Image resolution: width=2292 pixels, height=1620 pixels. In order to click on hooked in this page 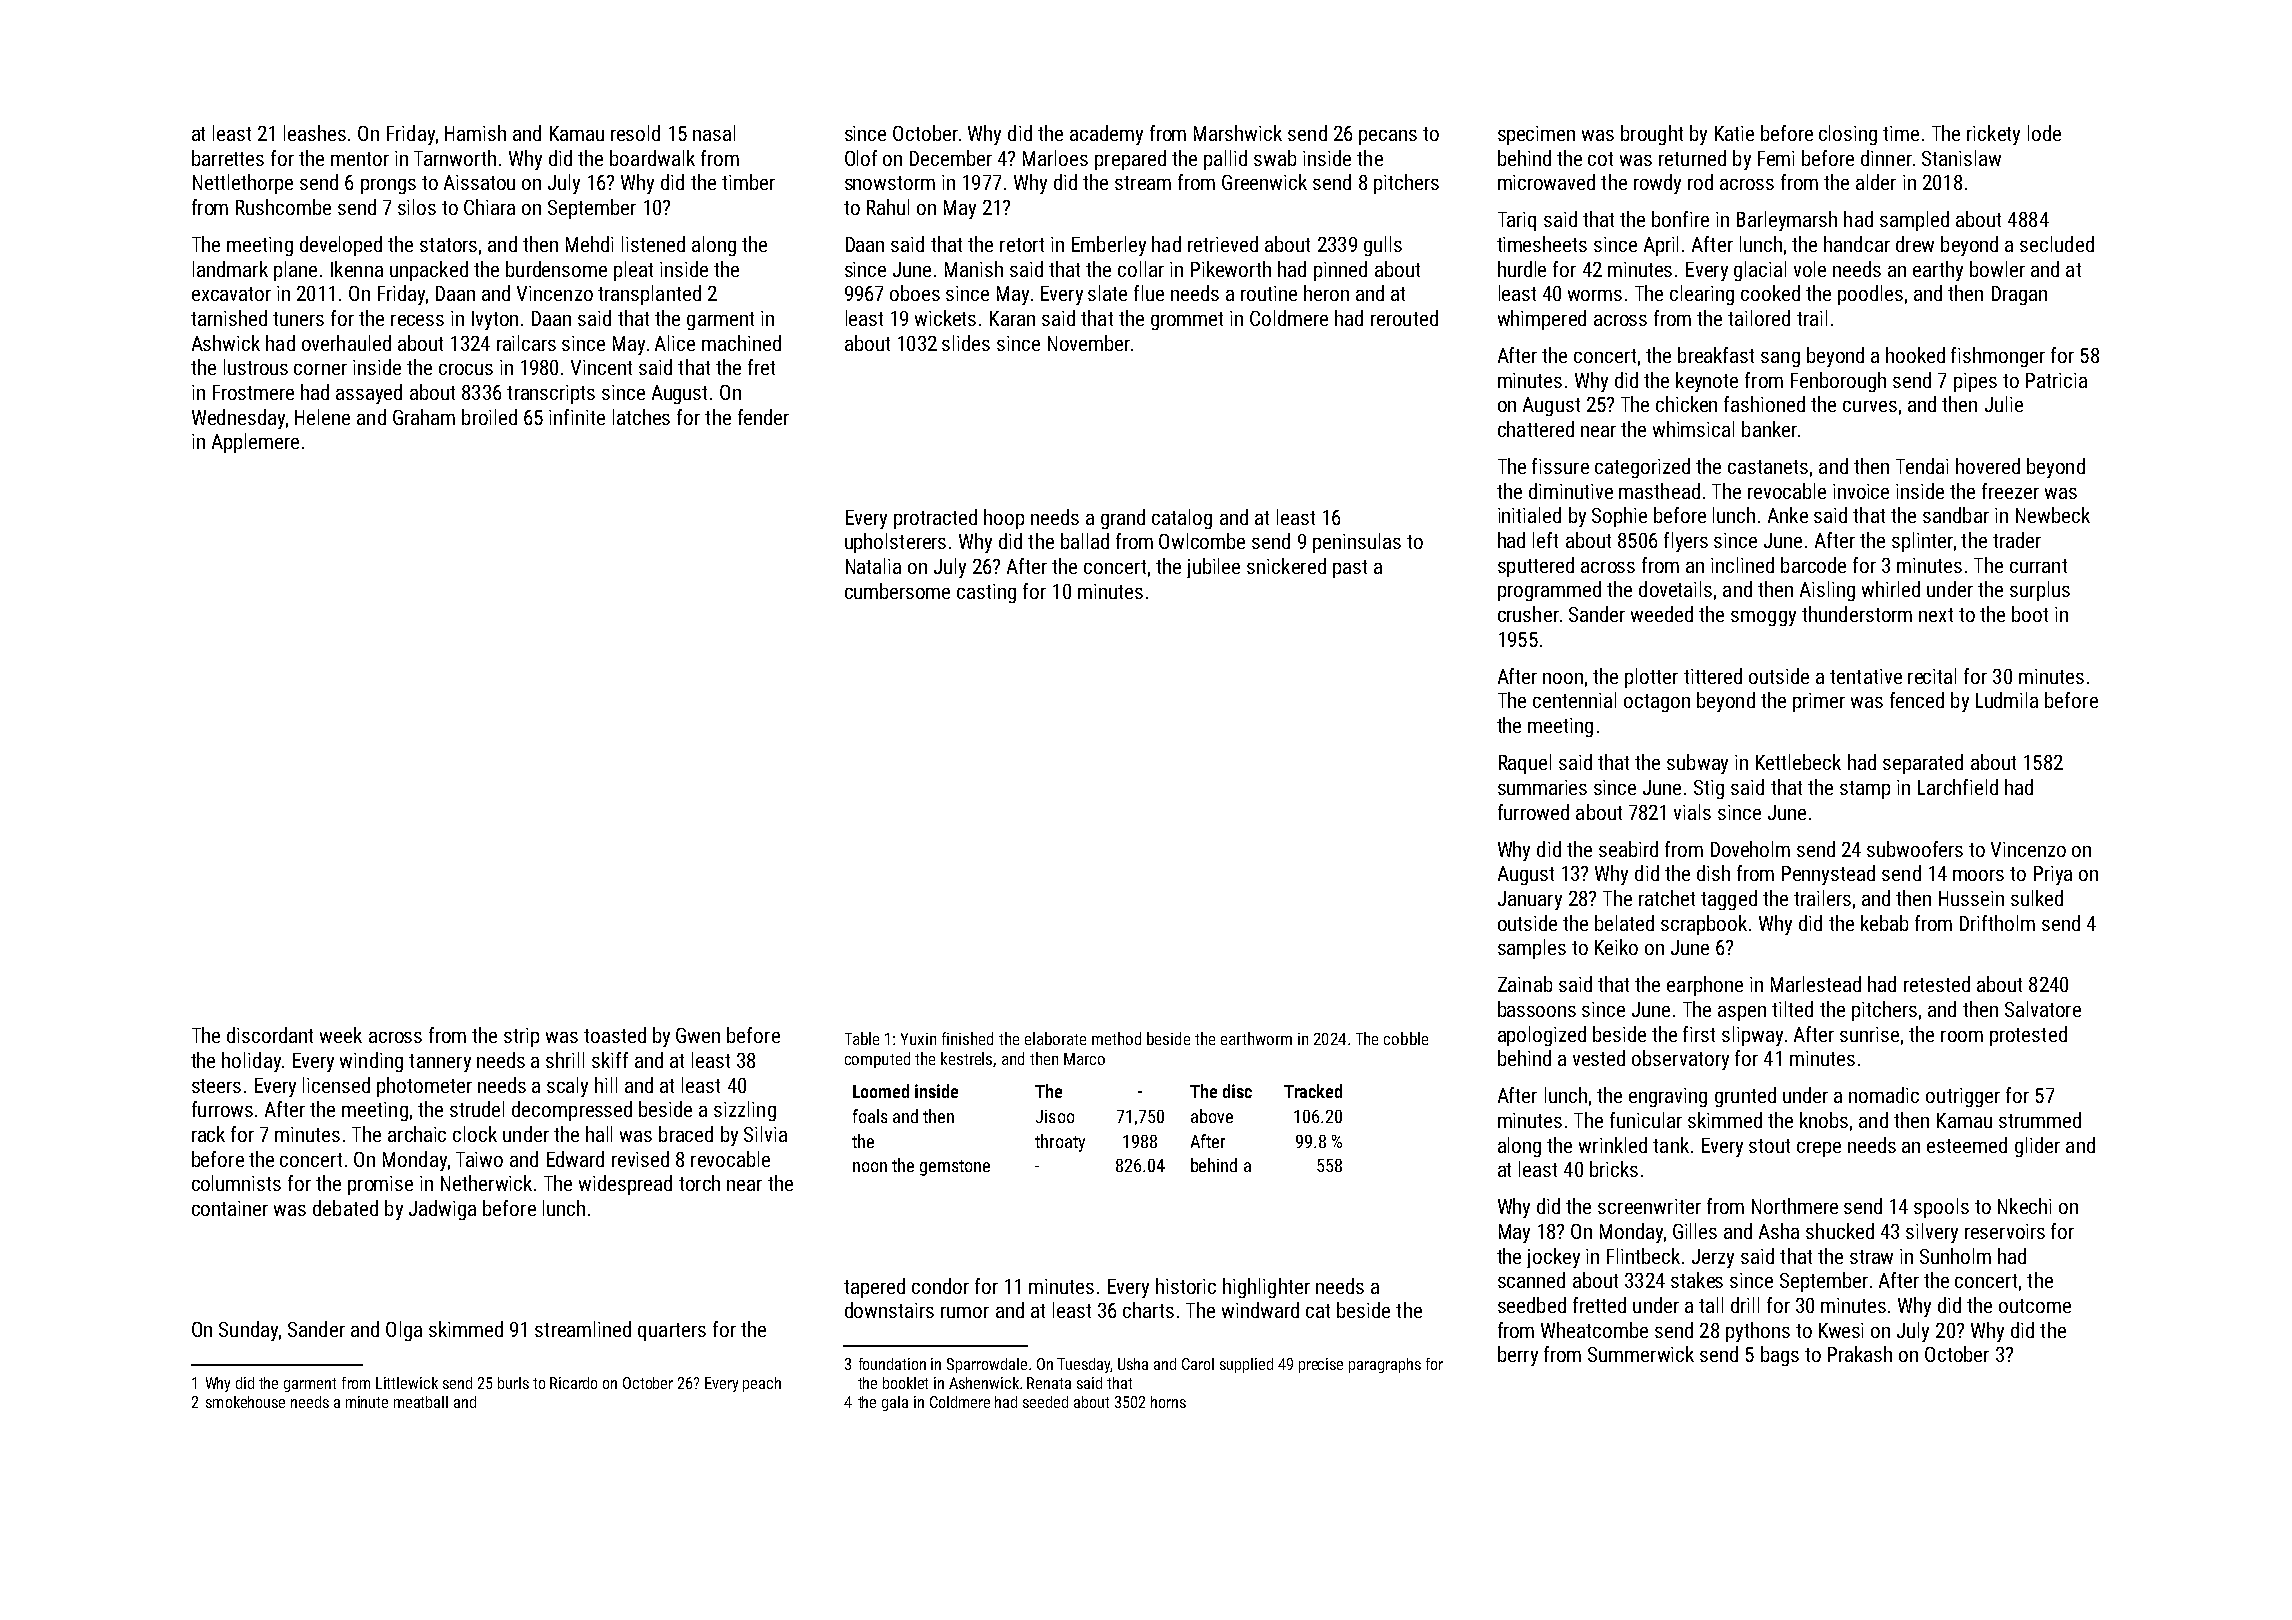, I will do `click(1915, 355)`.
